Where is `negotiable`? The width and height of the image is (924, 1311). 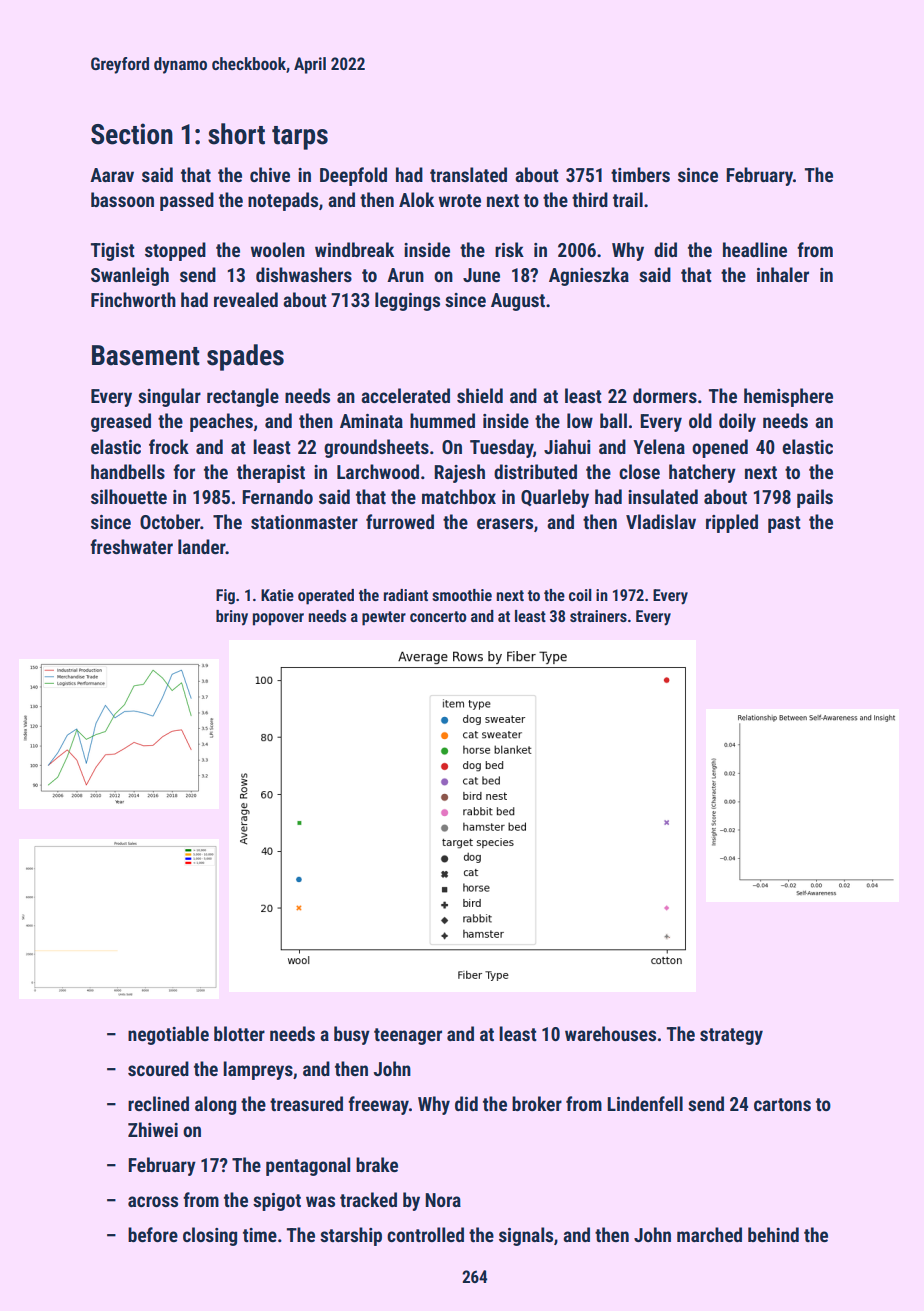 negotiable is located at coordinates (168, 1035).
